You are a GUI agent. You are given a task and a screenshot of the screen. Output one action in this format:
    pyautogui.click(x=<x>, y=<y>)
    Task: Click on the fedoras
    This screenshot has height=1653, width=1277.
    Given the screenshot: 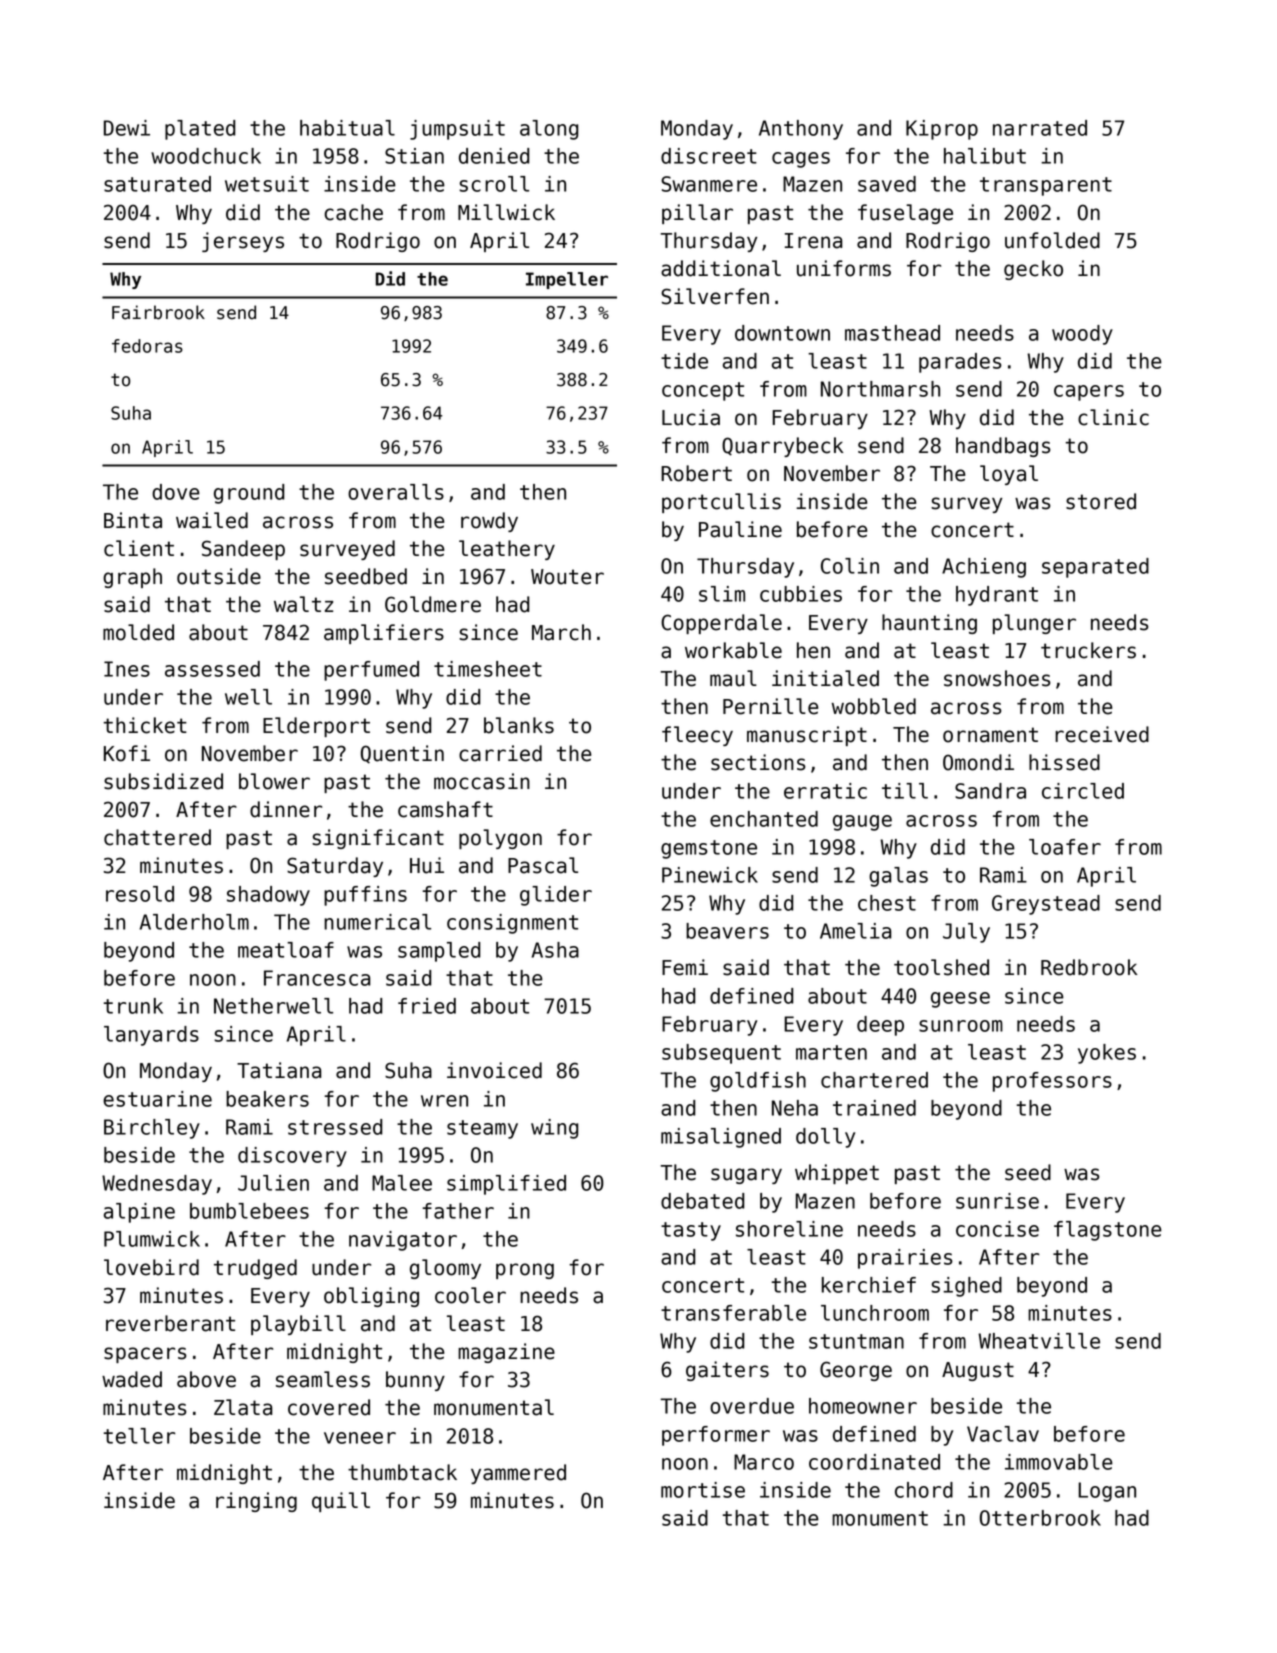 What is the action you would take?
    pyautogui.click(x=147, y=346)
